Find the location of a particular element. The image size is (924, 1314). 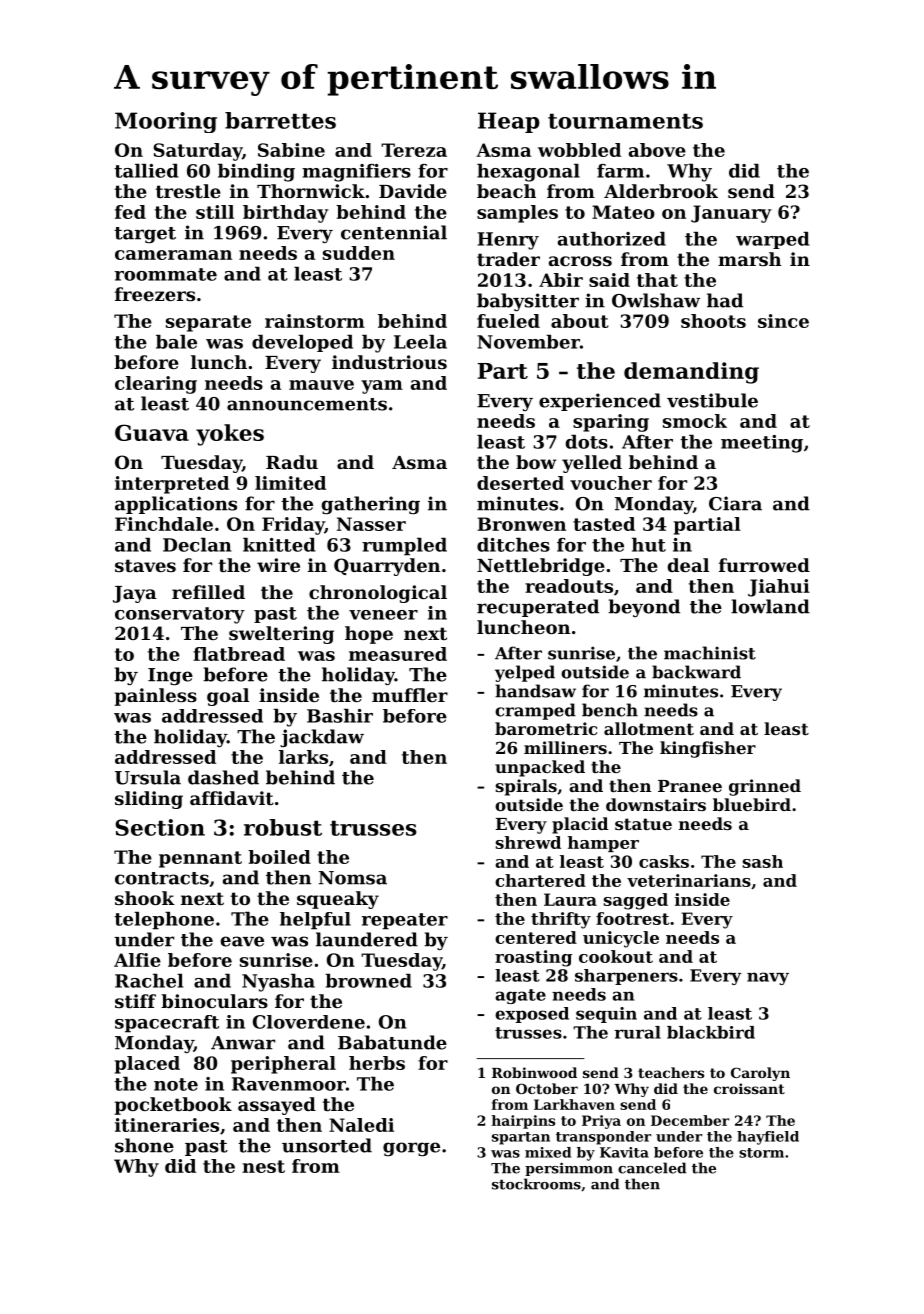

stiff is located at coordinates (135, 1001).
